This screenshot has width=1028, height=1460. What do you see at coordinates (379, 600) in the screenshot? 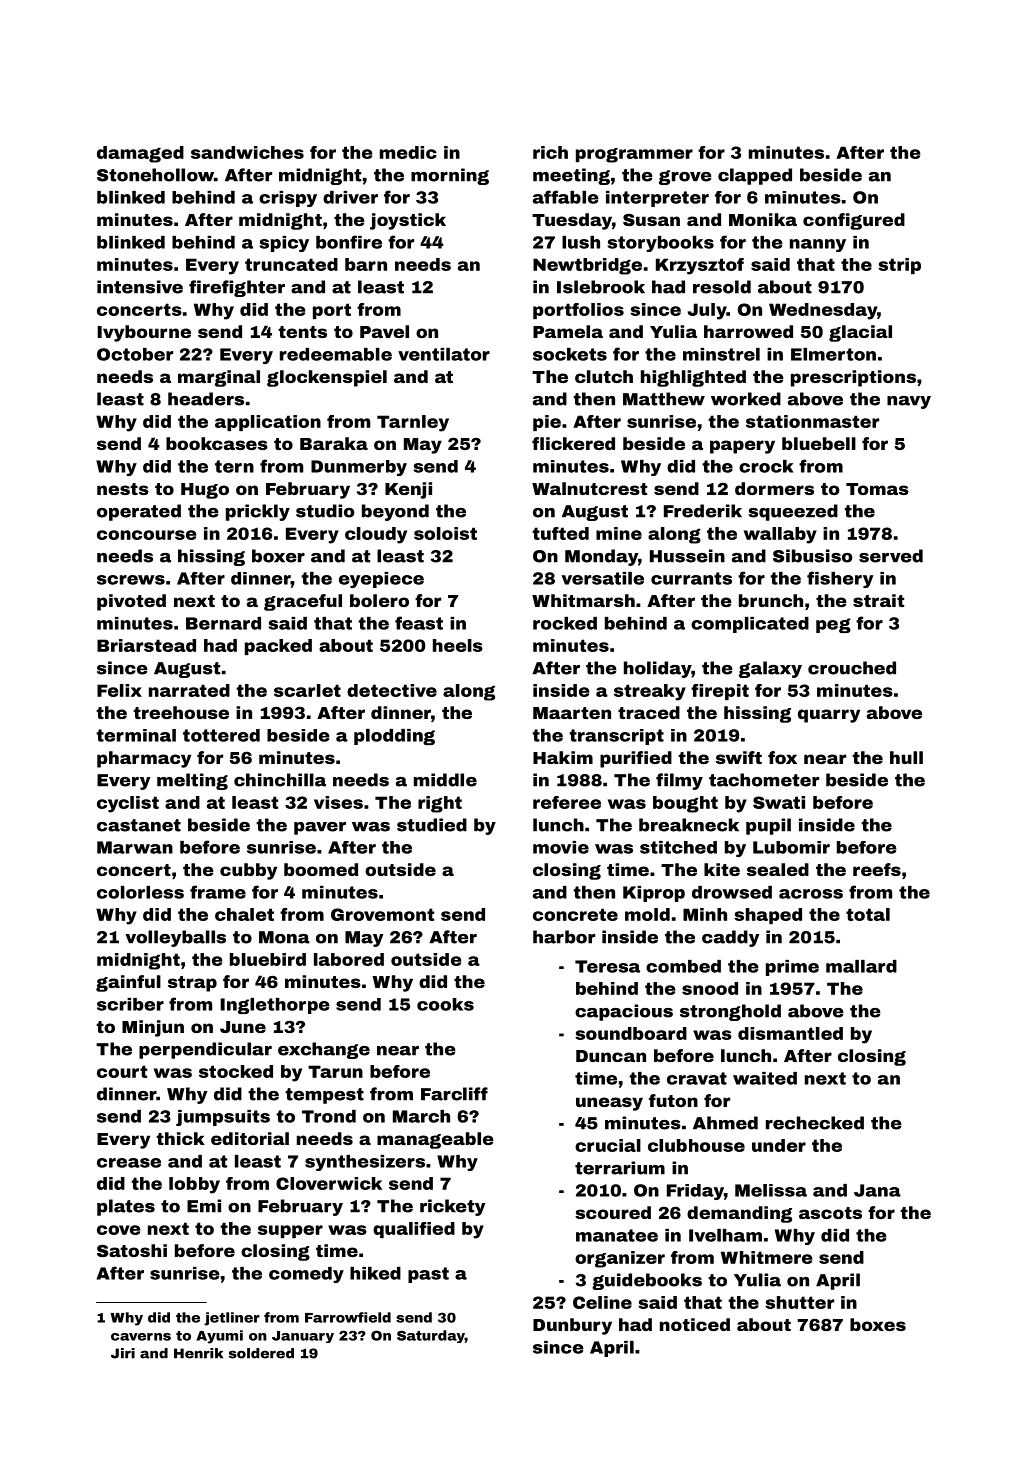
I see `bolero` at bounding box center [379, 600].
